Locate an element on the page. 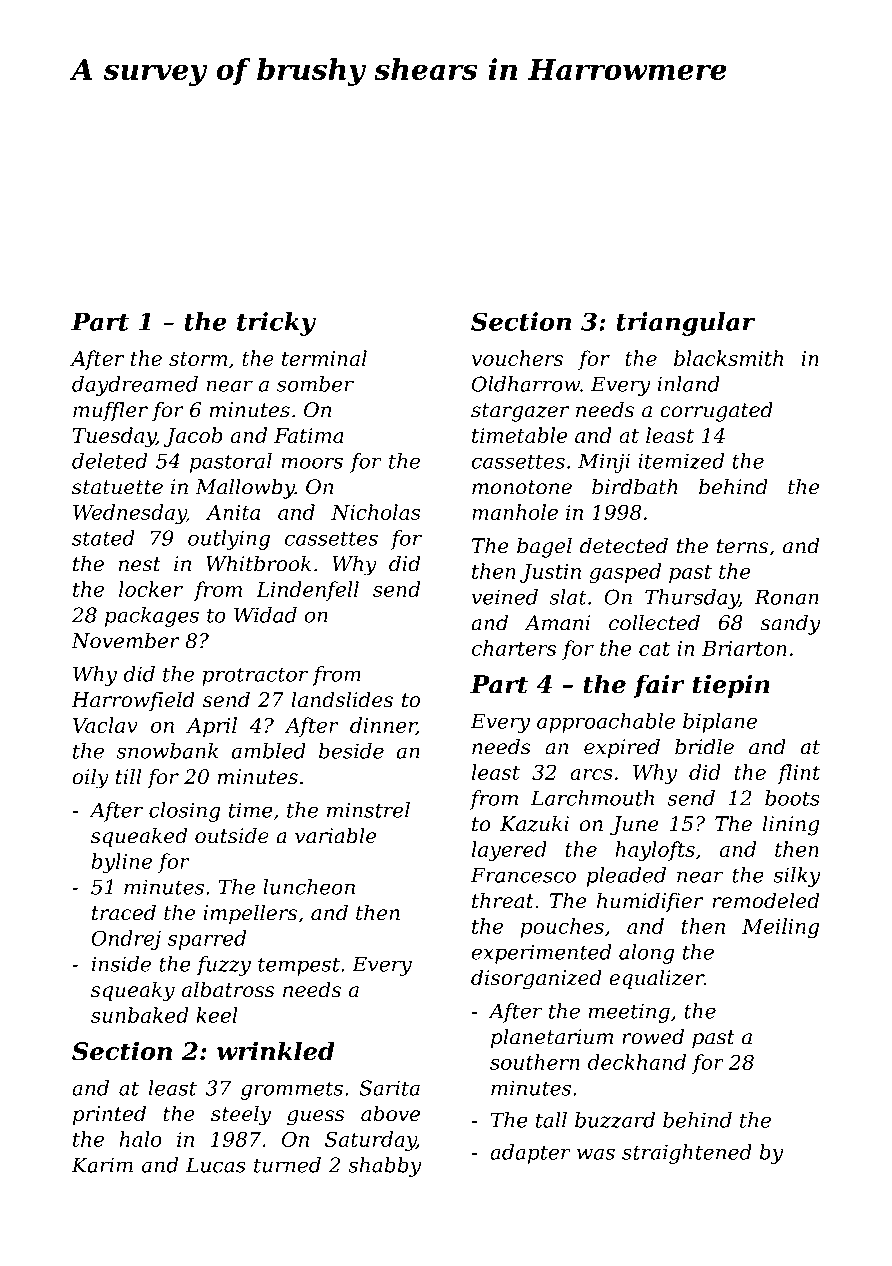 The width and height of the image is (892, 1266). haylofts is located at coordinates (655, 851).
